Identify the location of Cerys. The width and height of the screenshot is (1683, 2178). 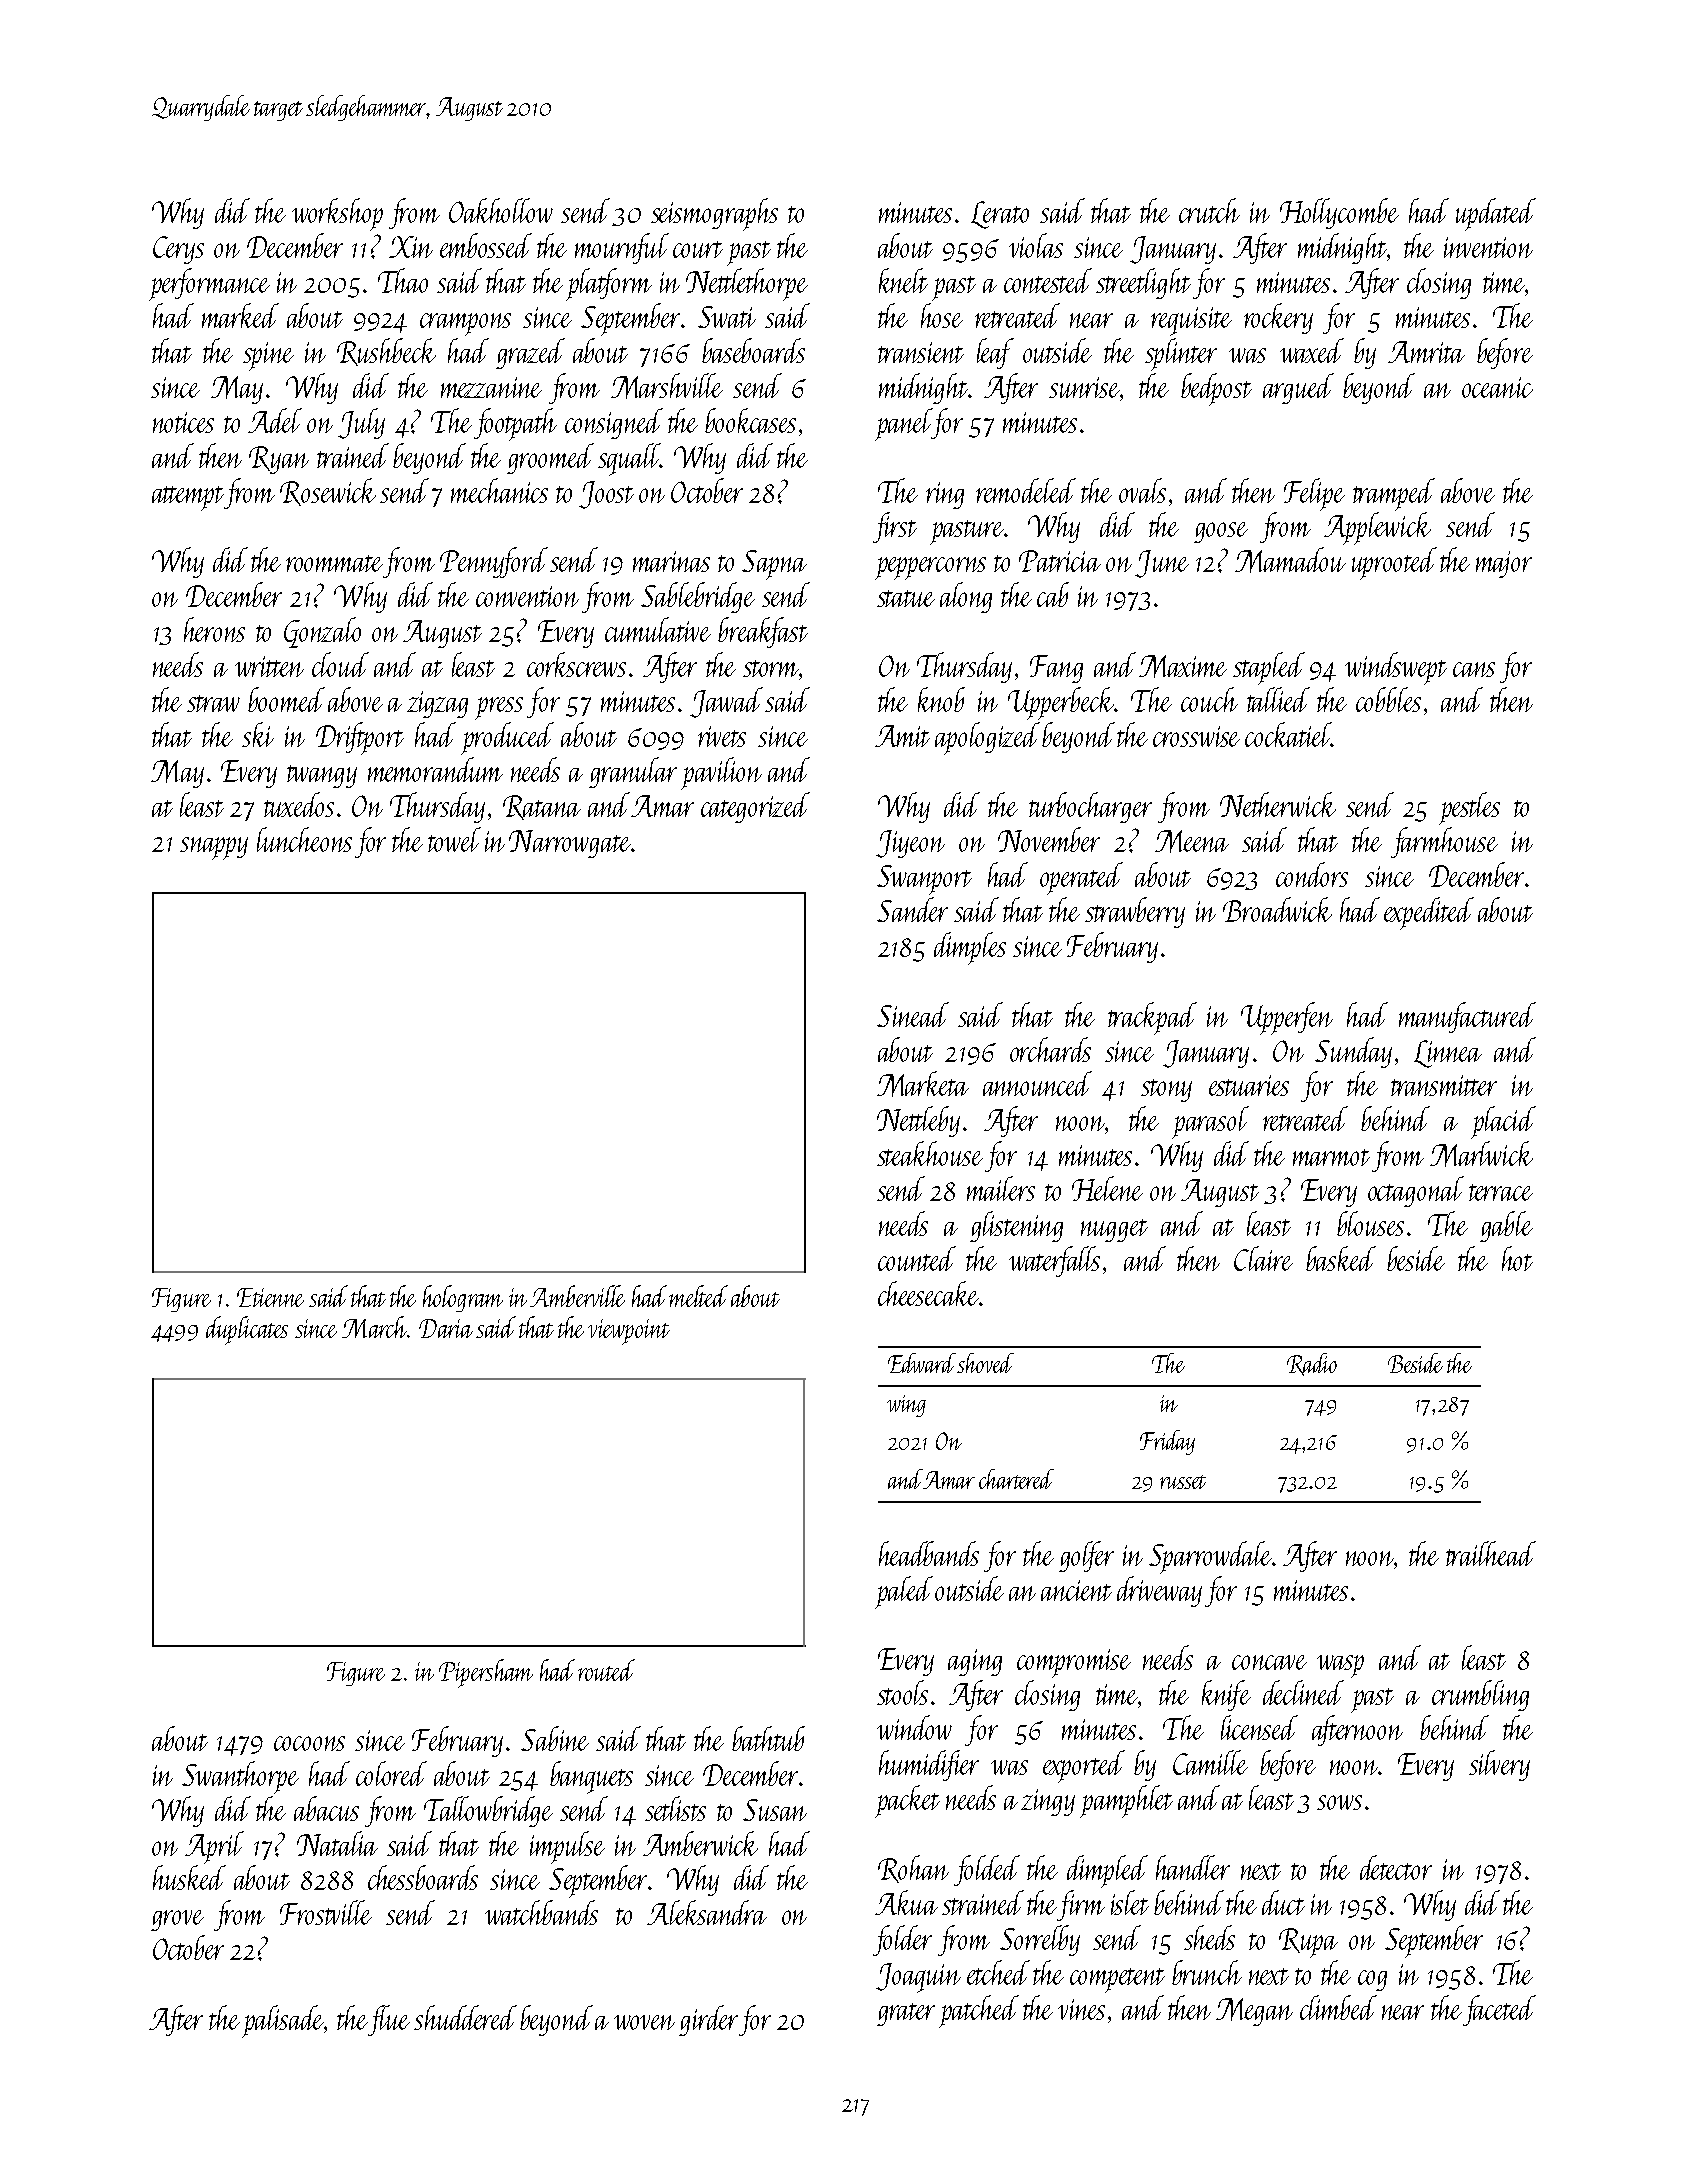
(178, 250).
